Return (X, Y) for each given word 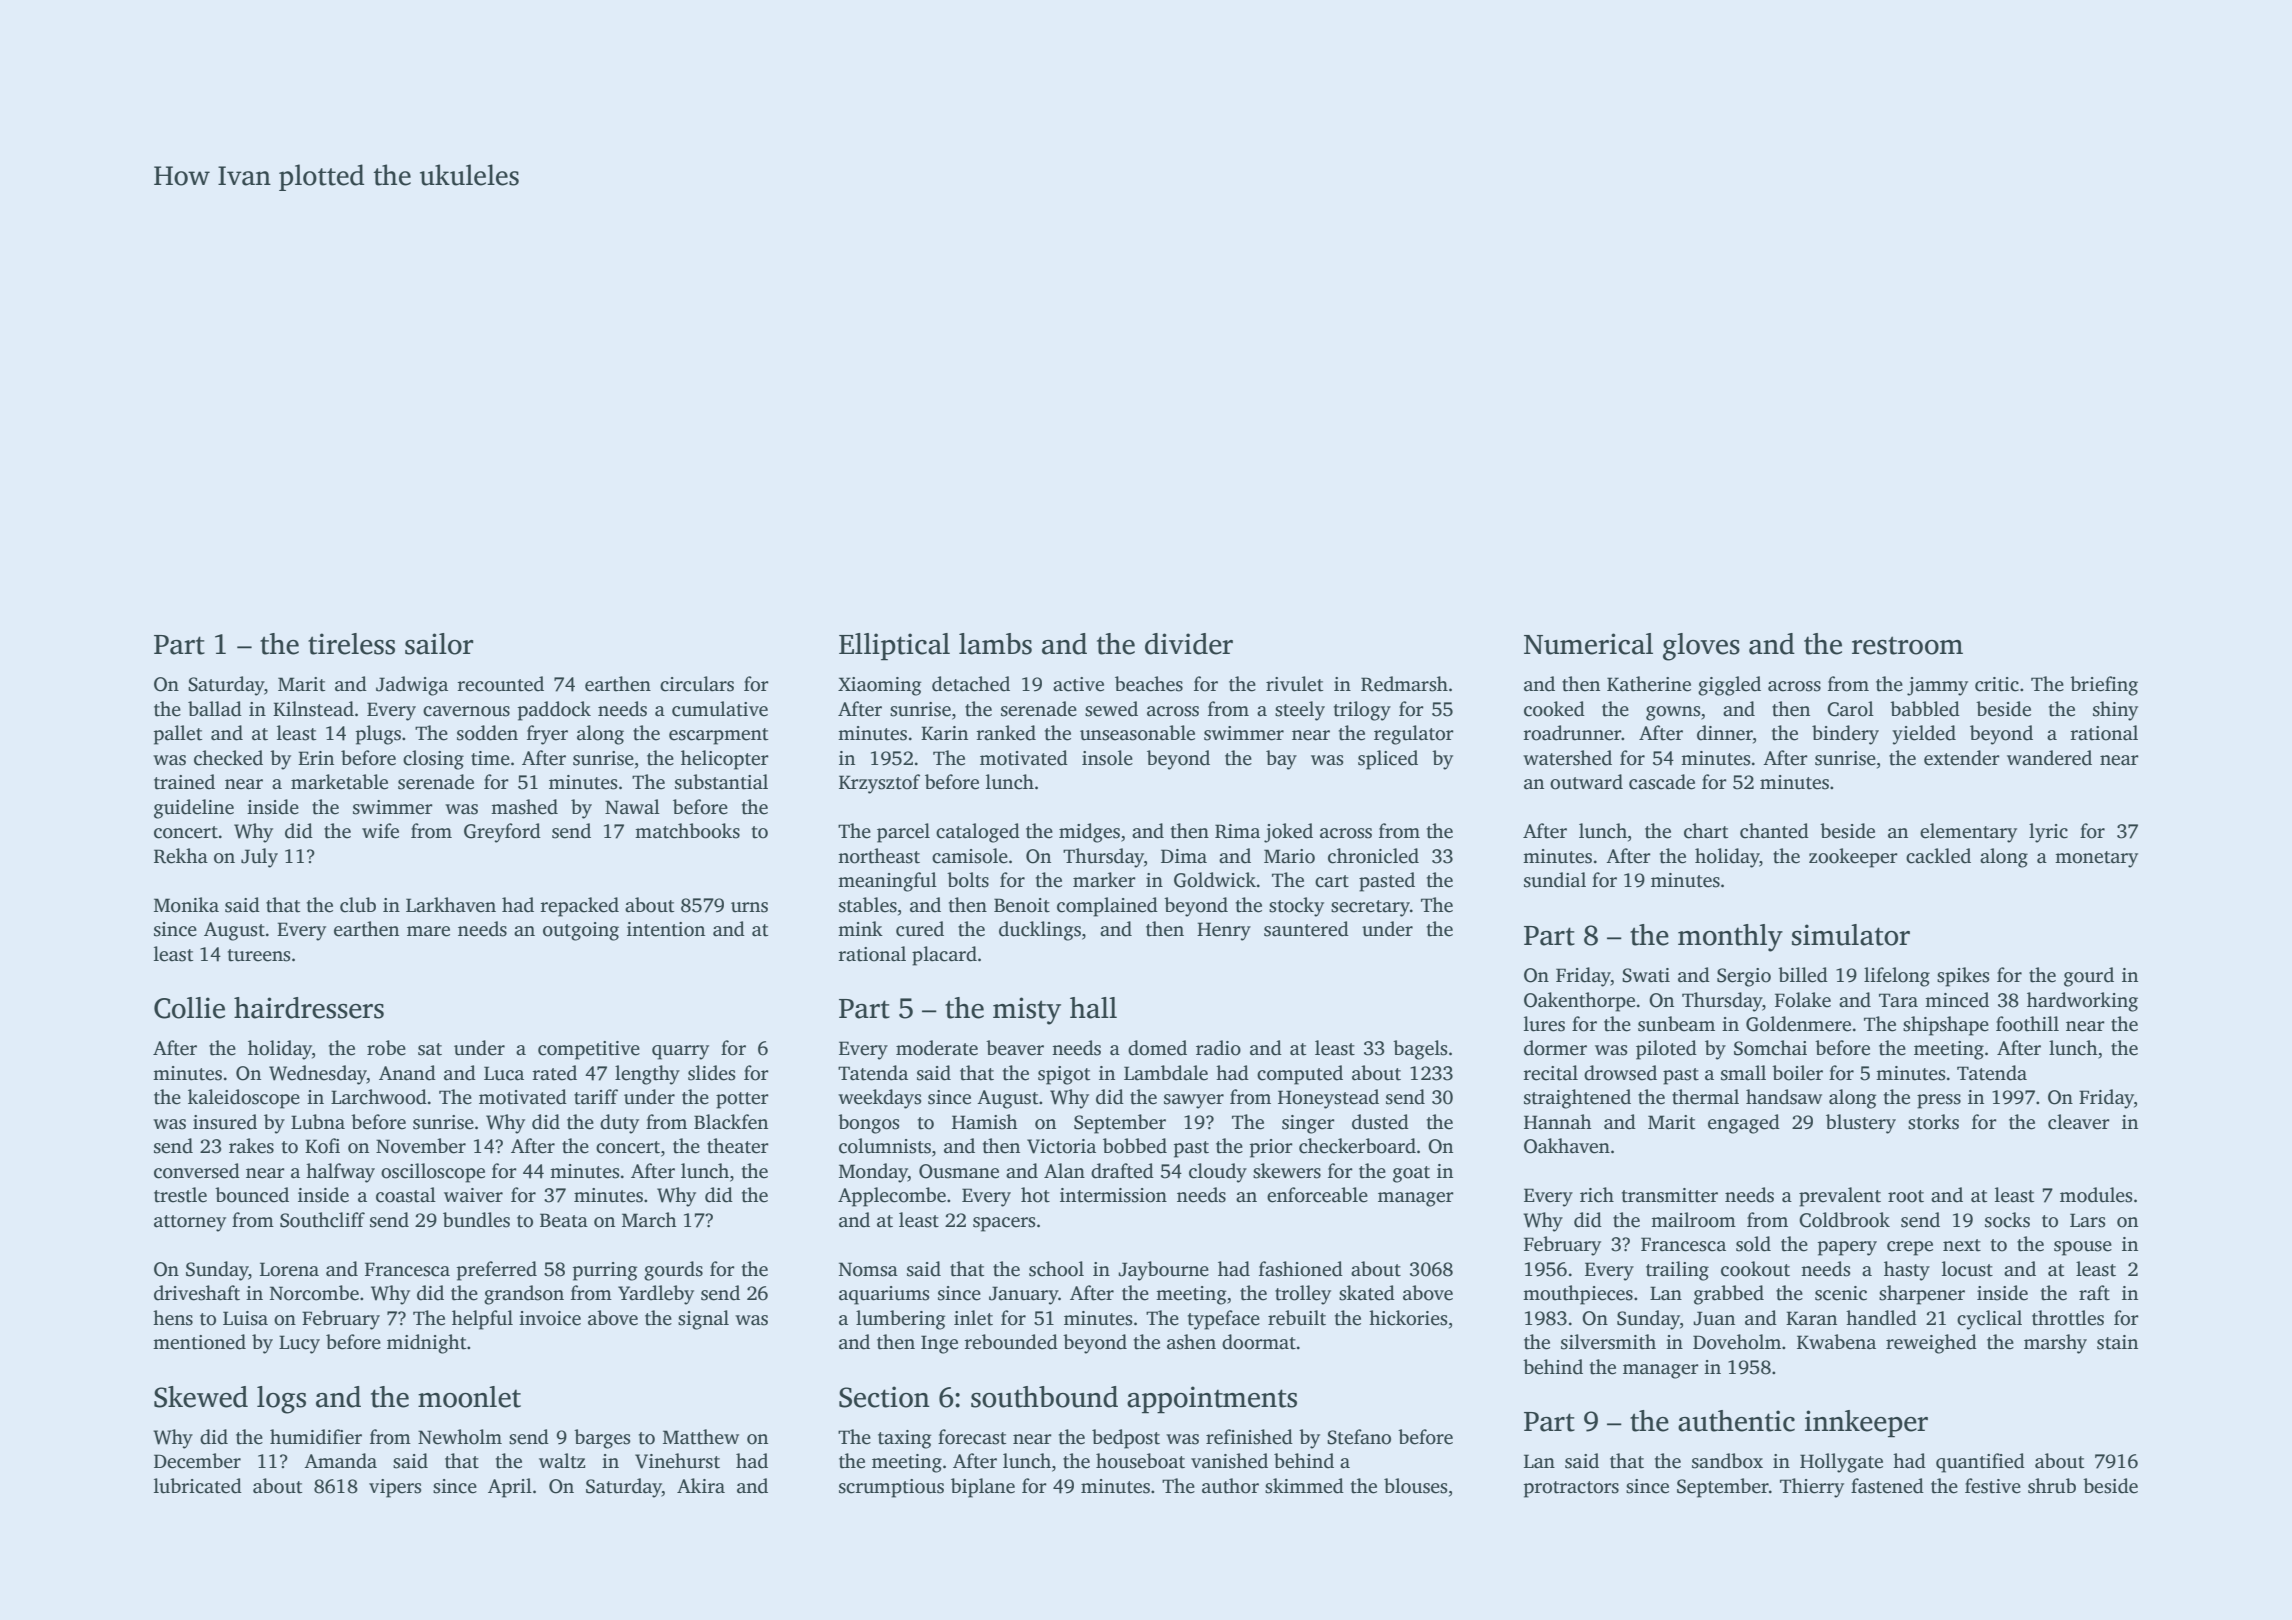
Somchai (1770, 1048)
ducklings (1040, 931)
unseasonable (1137, 733)
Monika (186, 905)
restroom (1907, 645)
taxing (905, 1439)
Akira (701, 1486)
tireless (351, 644)
